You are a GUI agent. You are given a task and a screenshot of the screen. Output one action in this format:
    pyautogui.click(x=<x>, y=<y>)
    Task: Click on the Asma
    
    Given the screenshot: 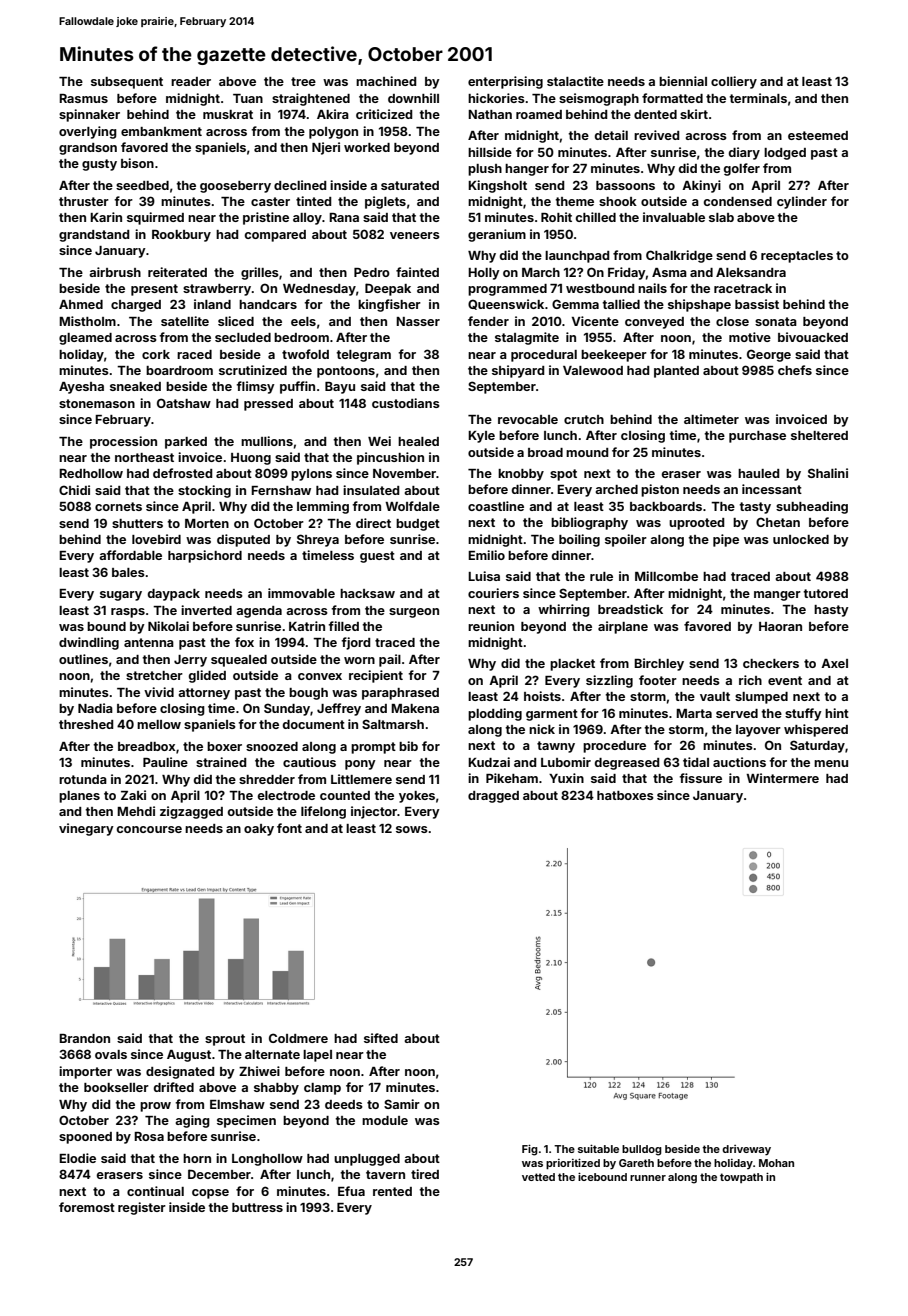 What is the action you would take?
    pyautogui.click(x=669, y=272)
